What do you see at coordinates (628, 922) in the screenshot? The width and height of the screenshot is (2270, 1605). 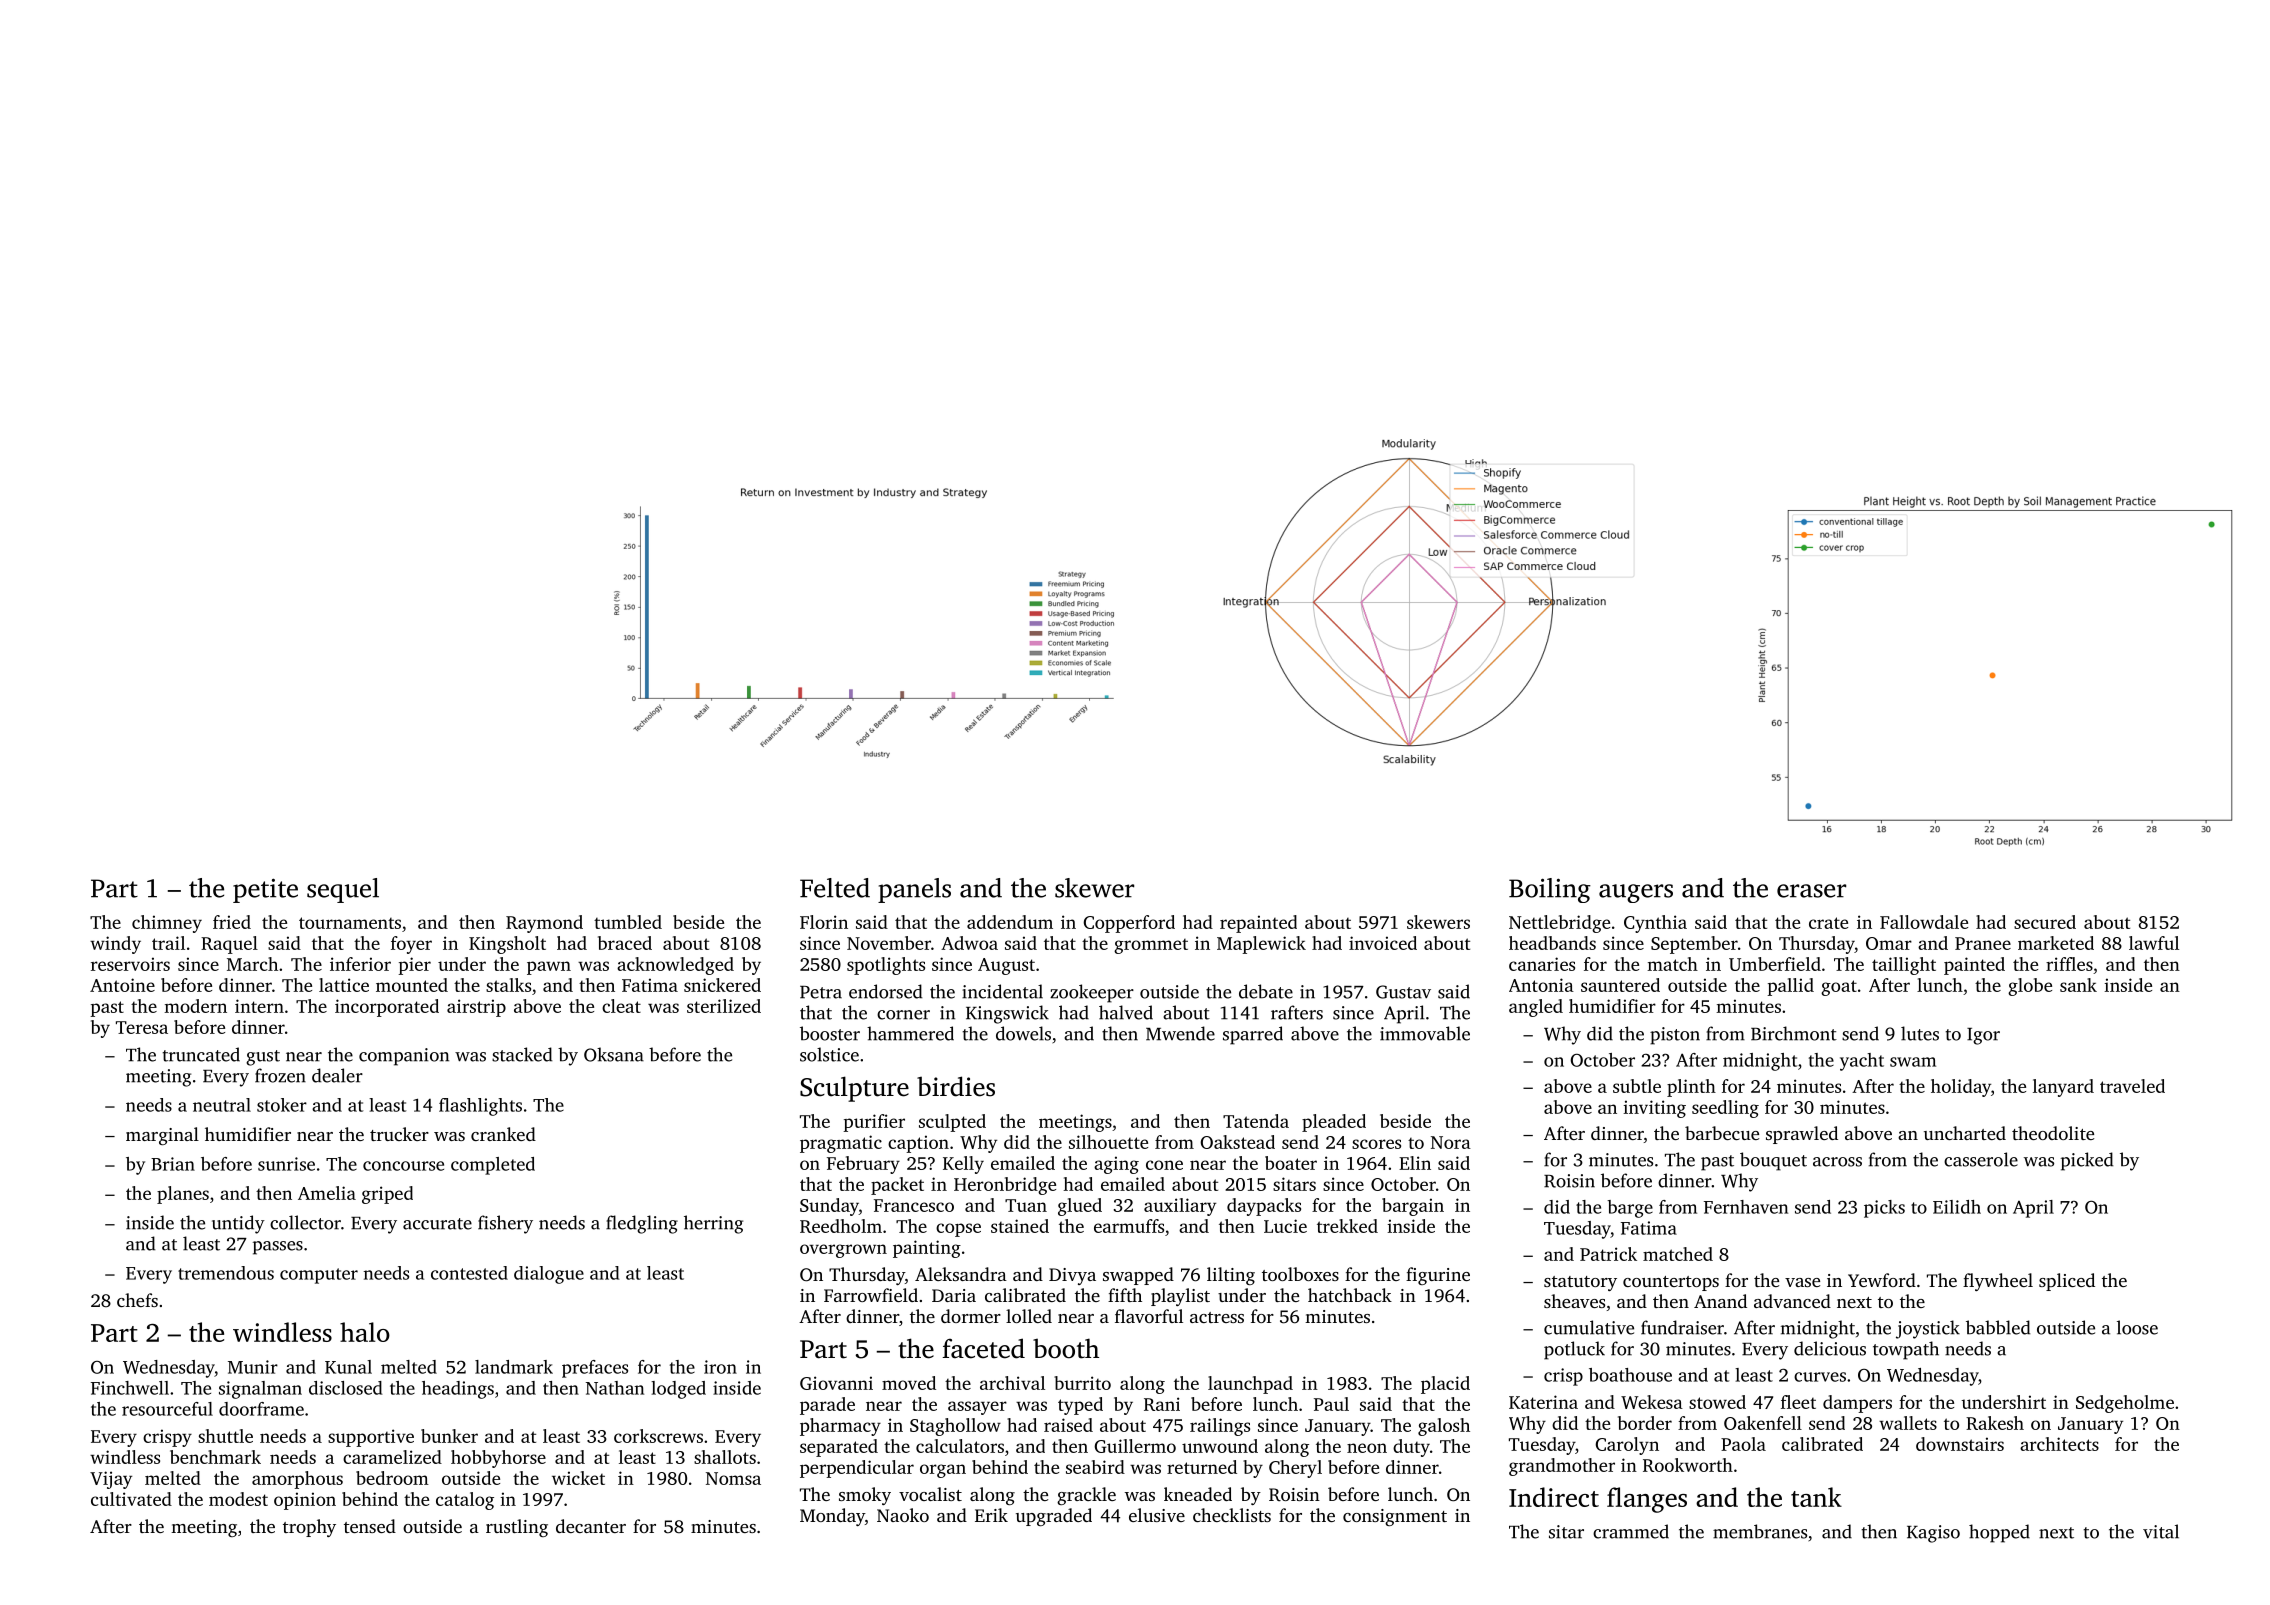 I see `tumbled` at bounding box center [628, 922].
